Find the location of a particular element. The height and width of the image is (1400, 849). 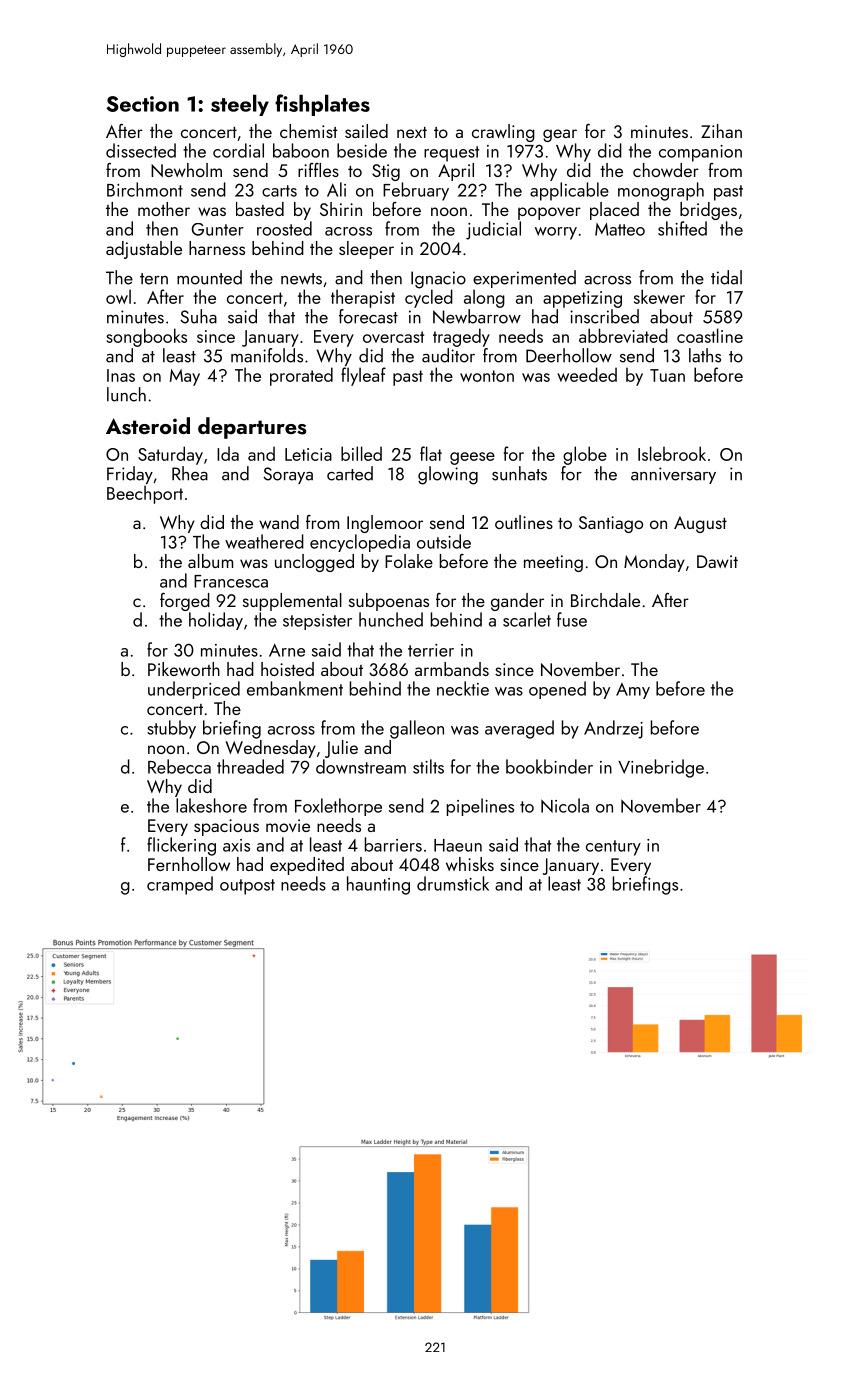

Santiago is located at coordinates (611, 524).
